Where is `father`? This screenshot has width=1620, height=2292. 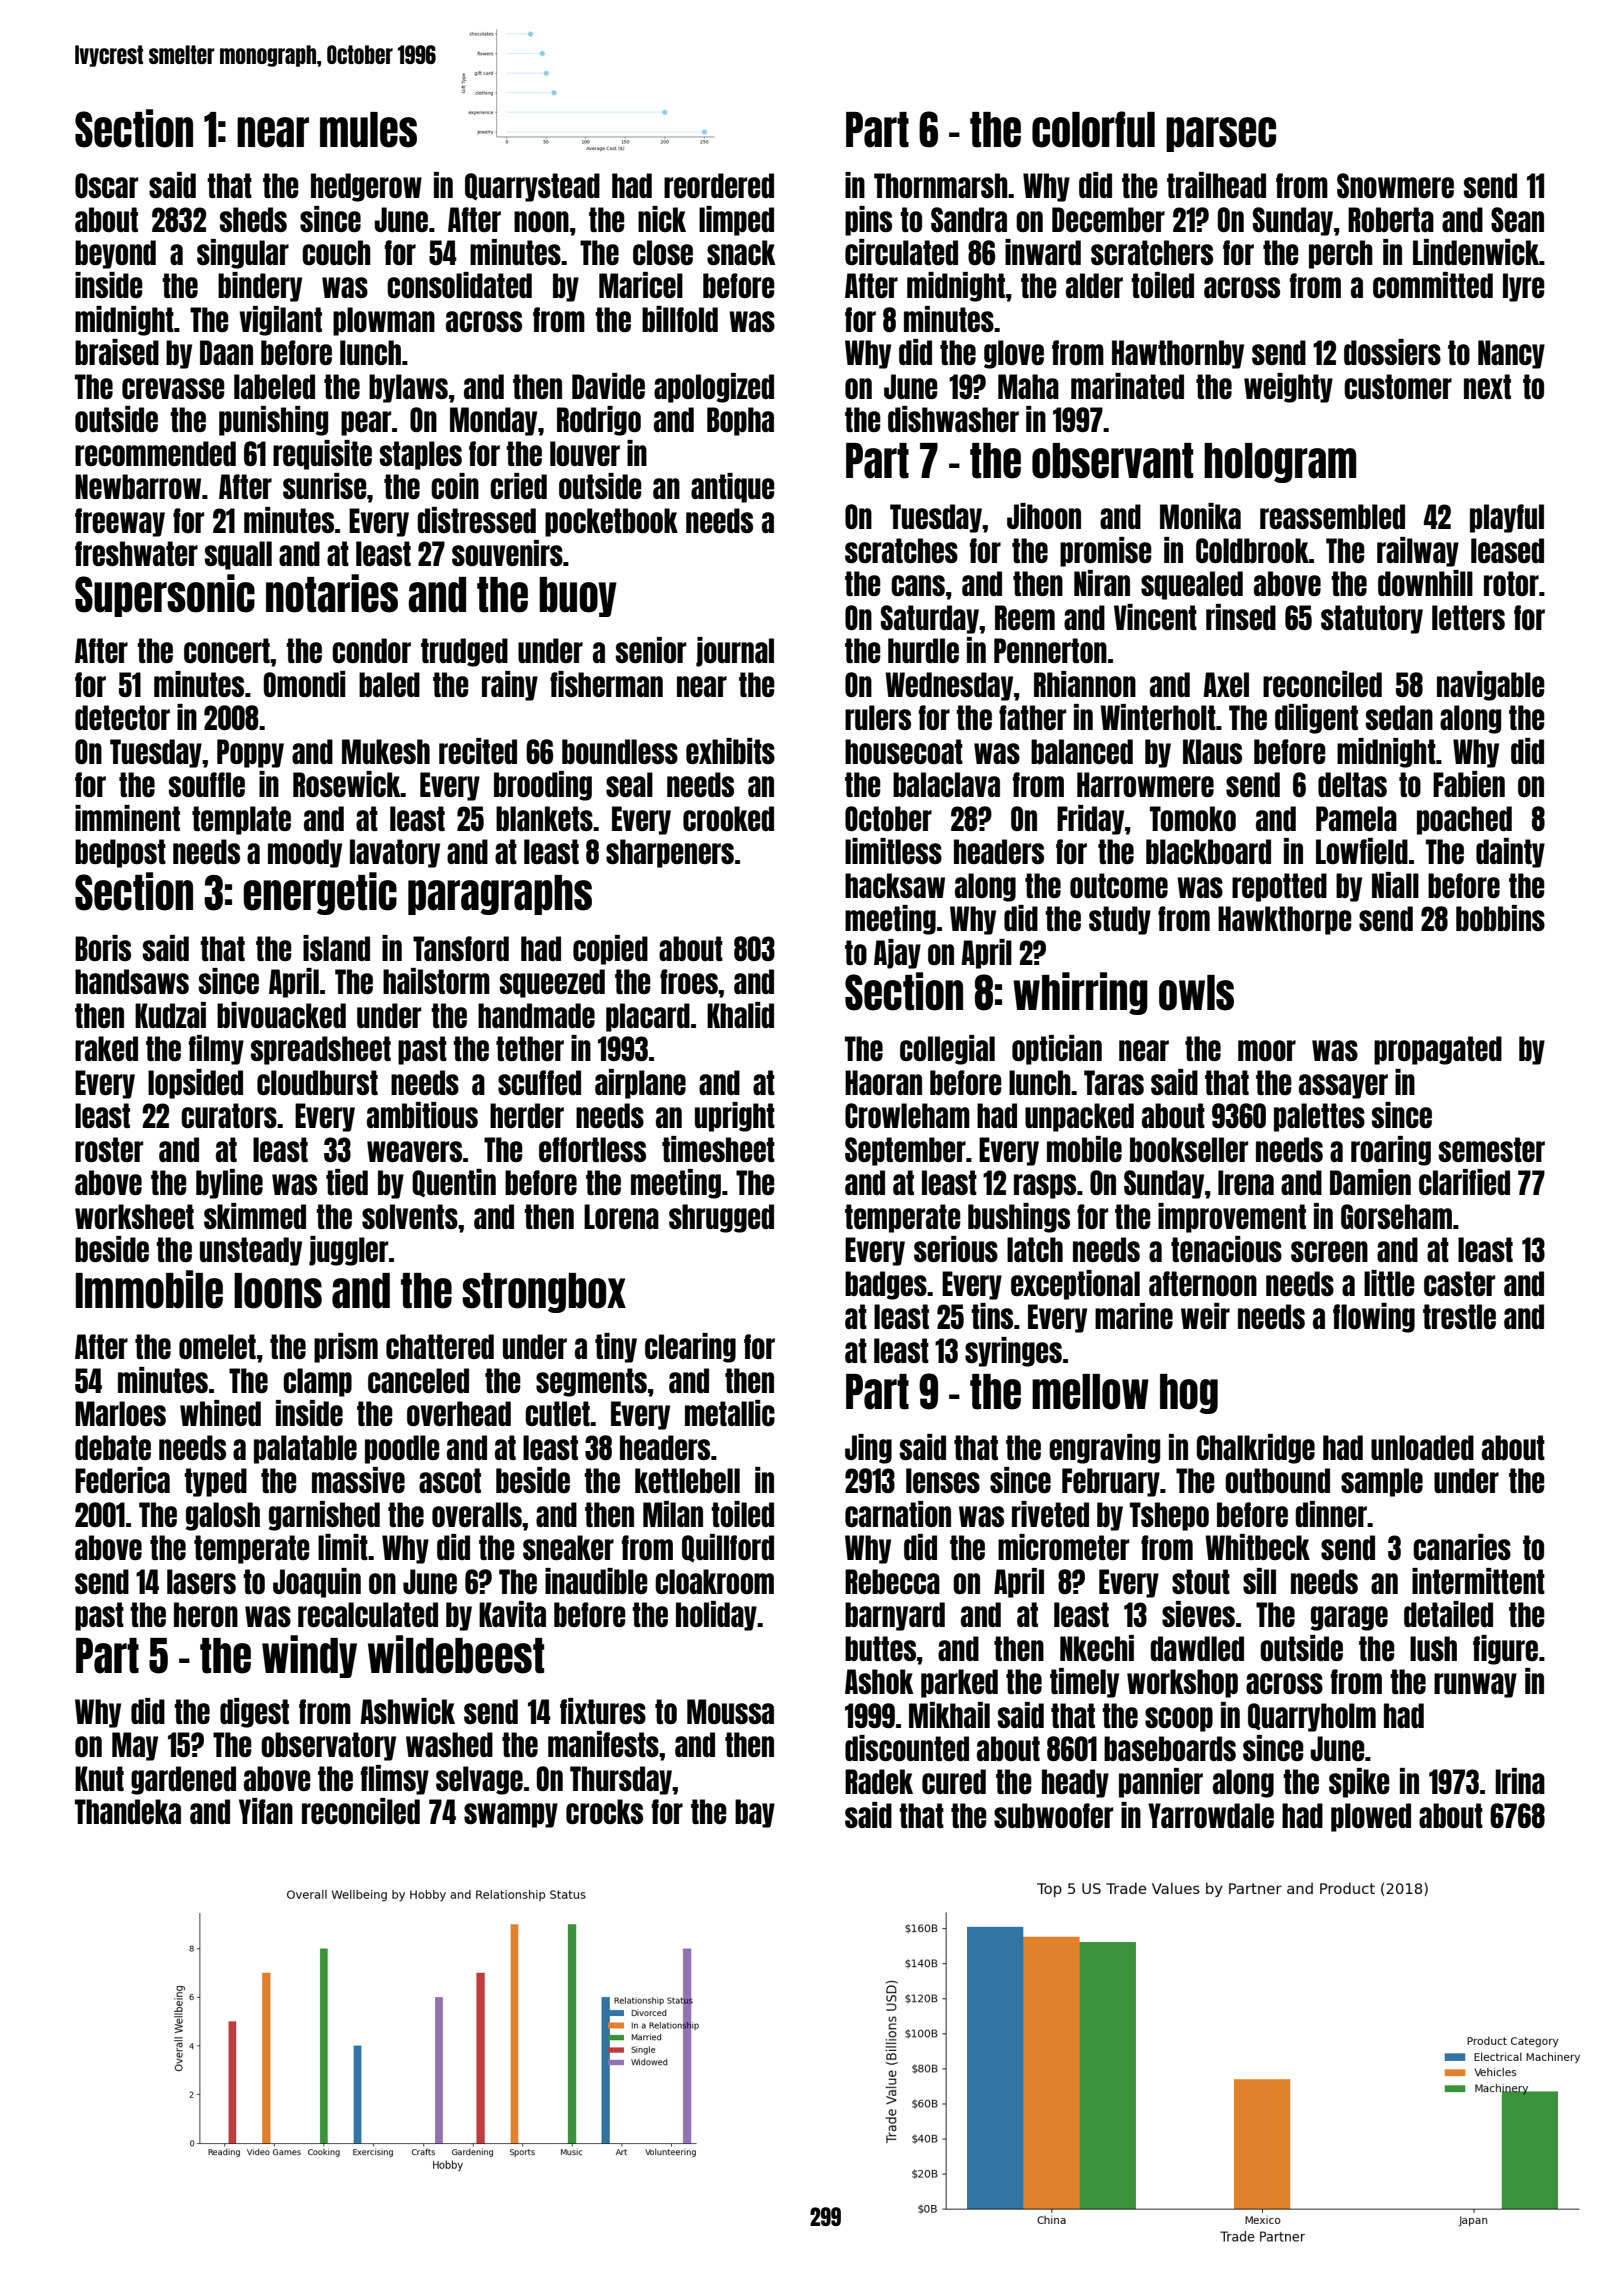 father is located at coordinates (1032, 717).
